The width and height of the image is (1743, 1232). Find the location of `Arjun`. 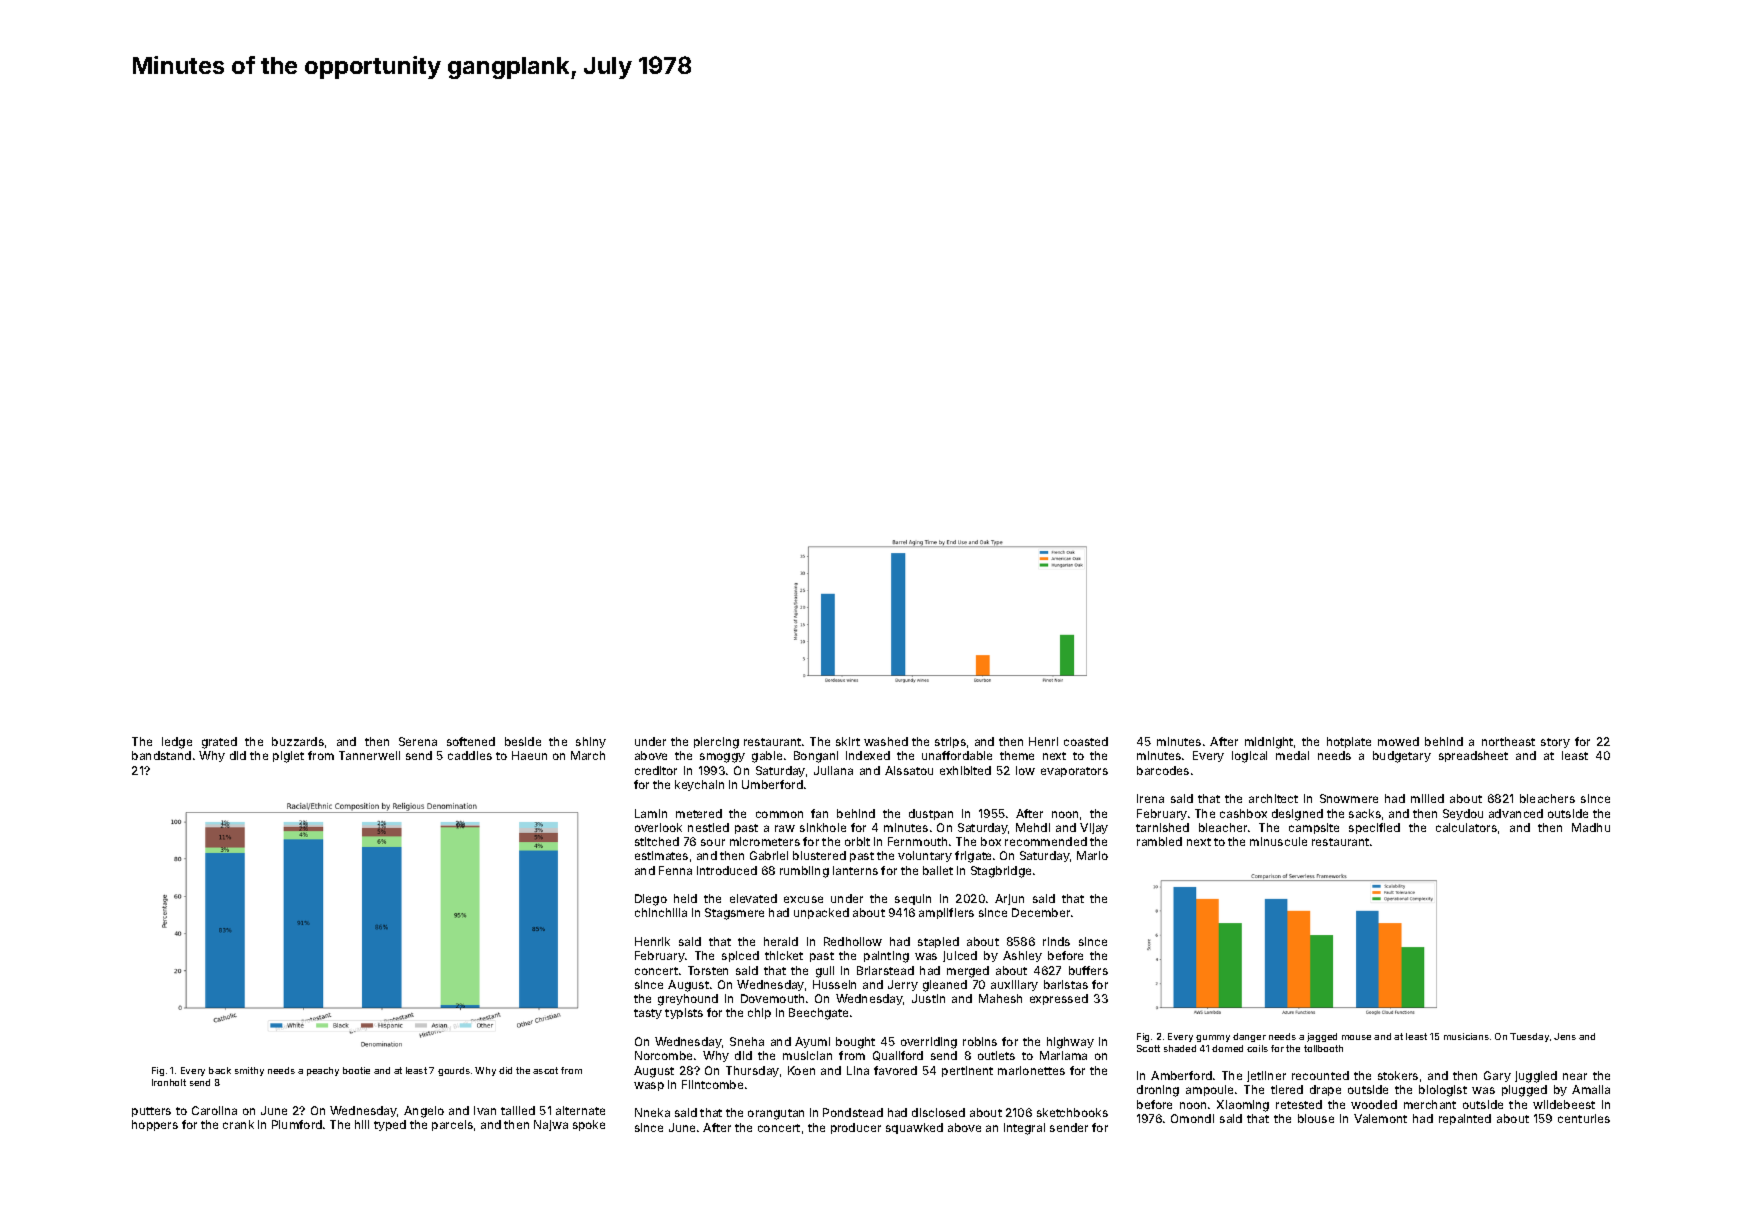

Arjun is located at coordinates (1009, 899).
